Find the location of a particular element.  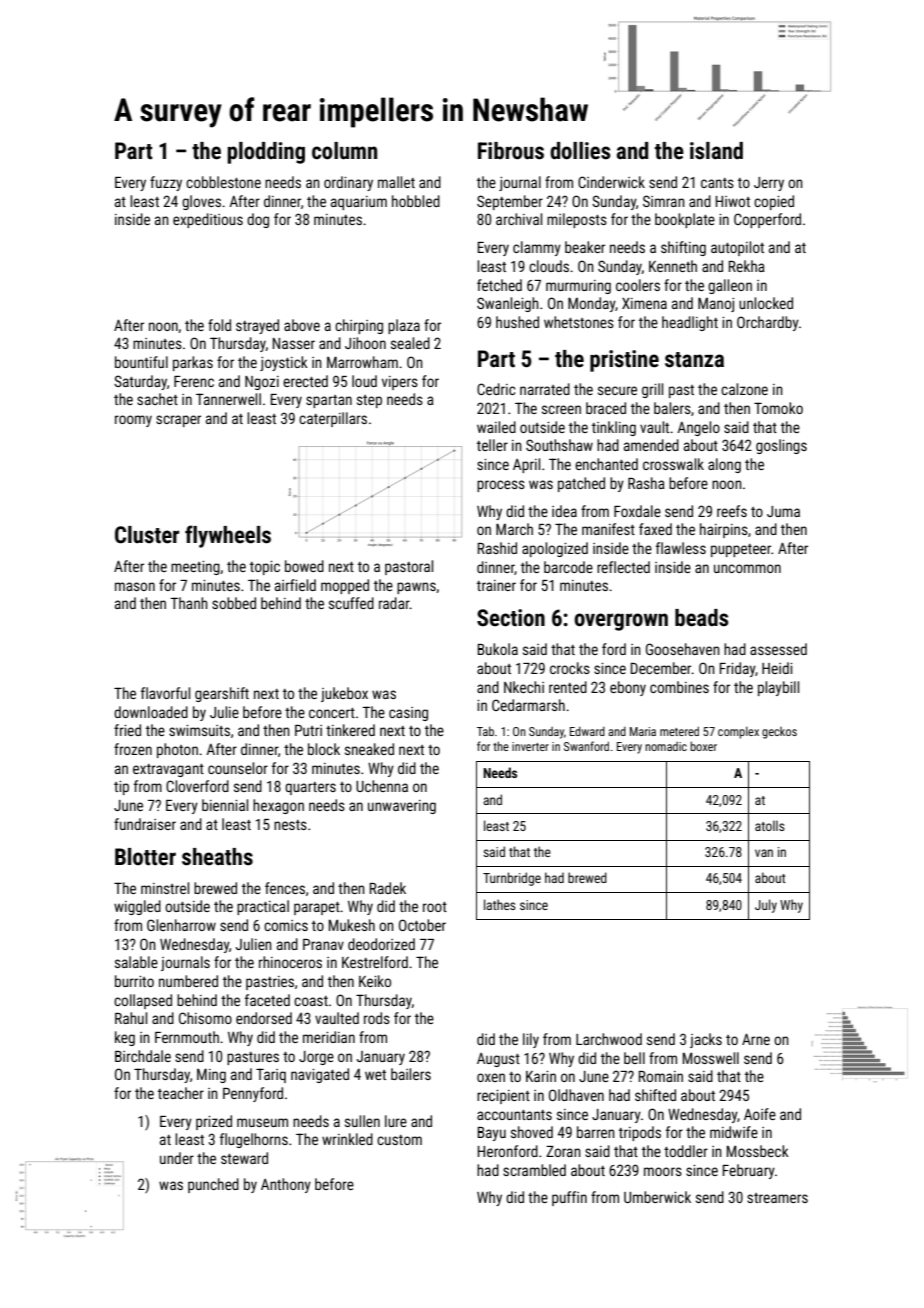

scrambled is located at coordinates (534, 1170).
